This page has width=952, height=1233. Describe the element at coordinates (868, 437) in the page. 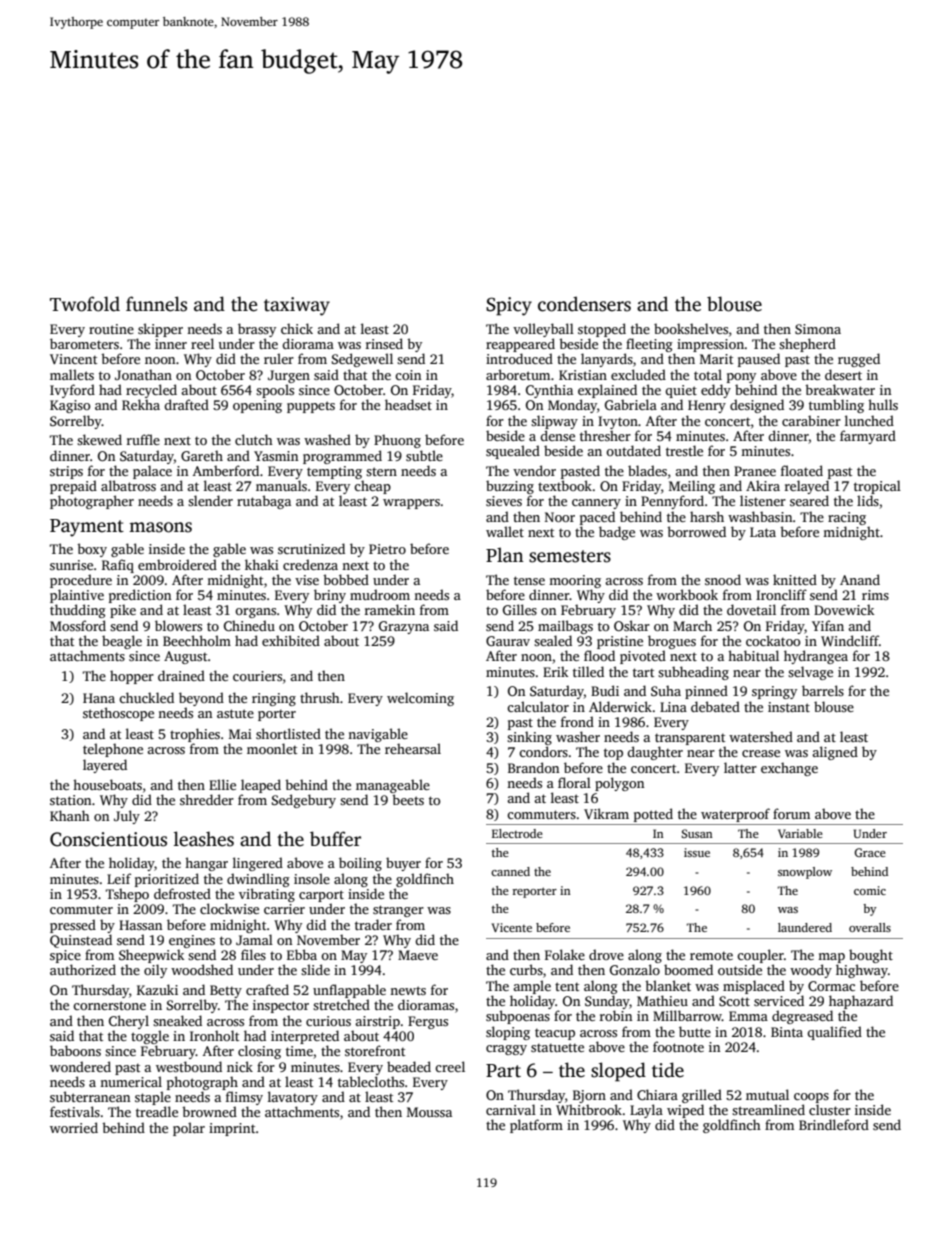

I see `farmyard` at that location.
